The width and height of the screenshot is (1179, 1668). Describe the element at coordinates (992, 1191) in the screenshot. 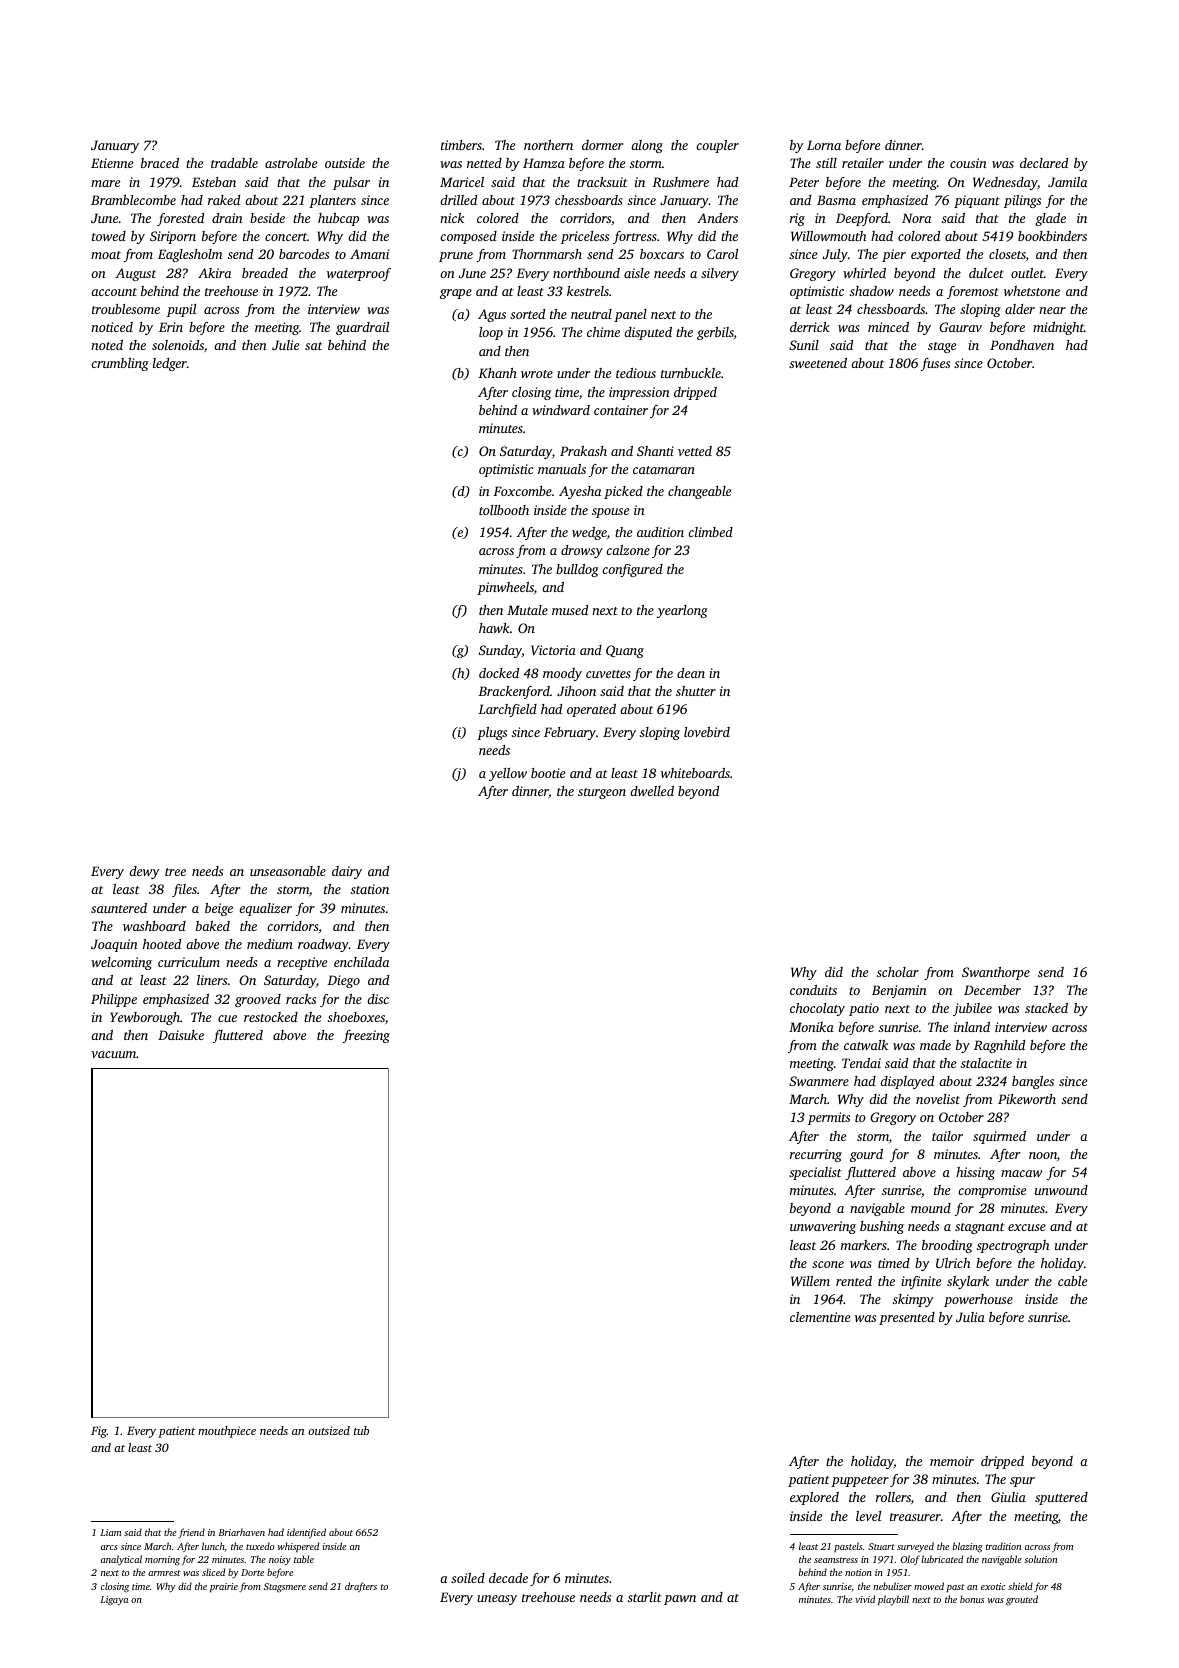

I see `compromise` at that location.
